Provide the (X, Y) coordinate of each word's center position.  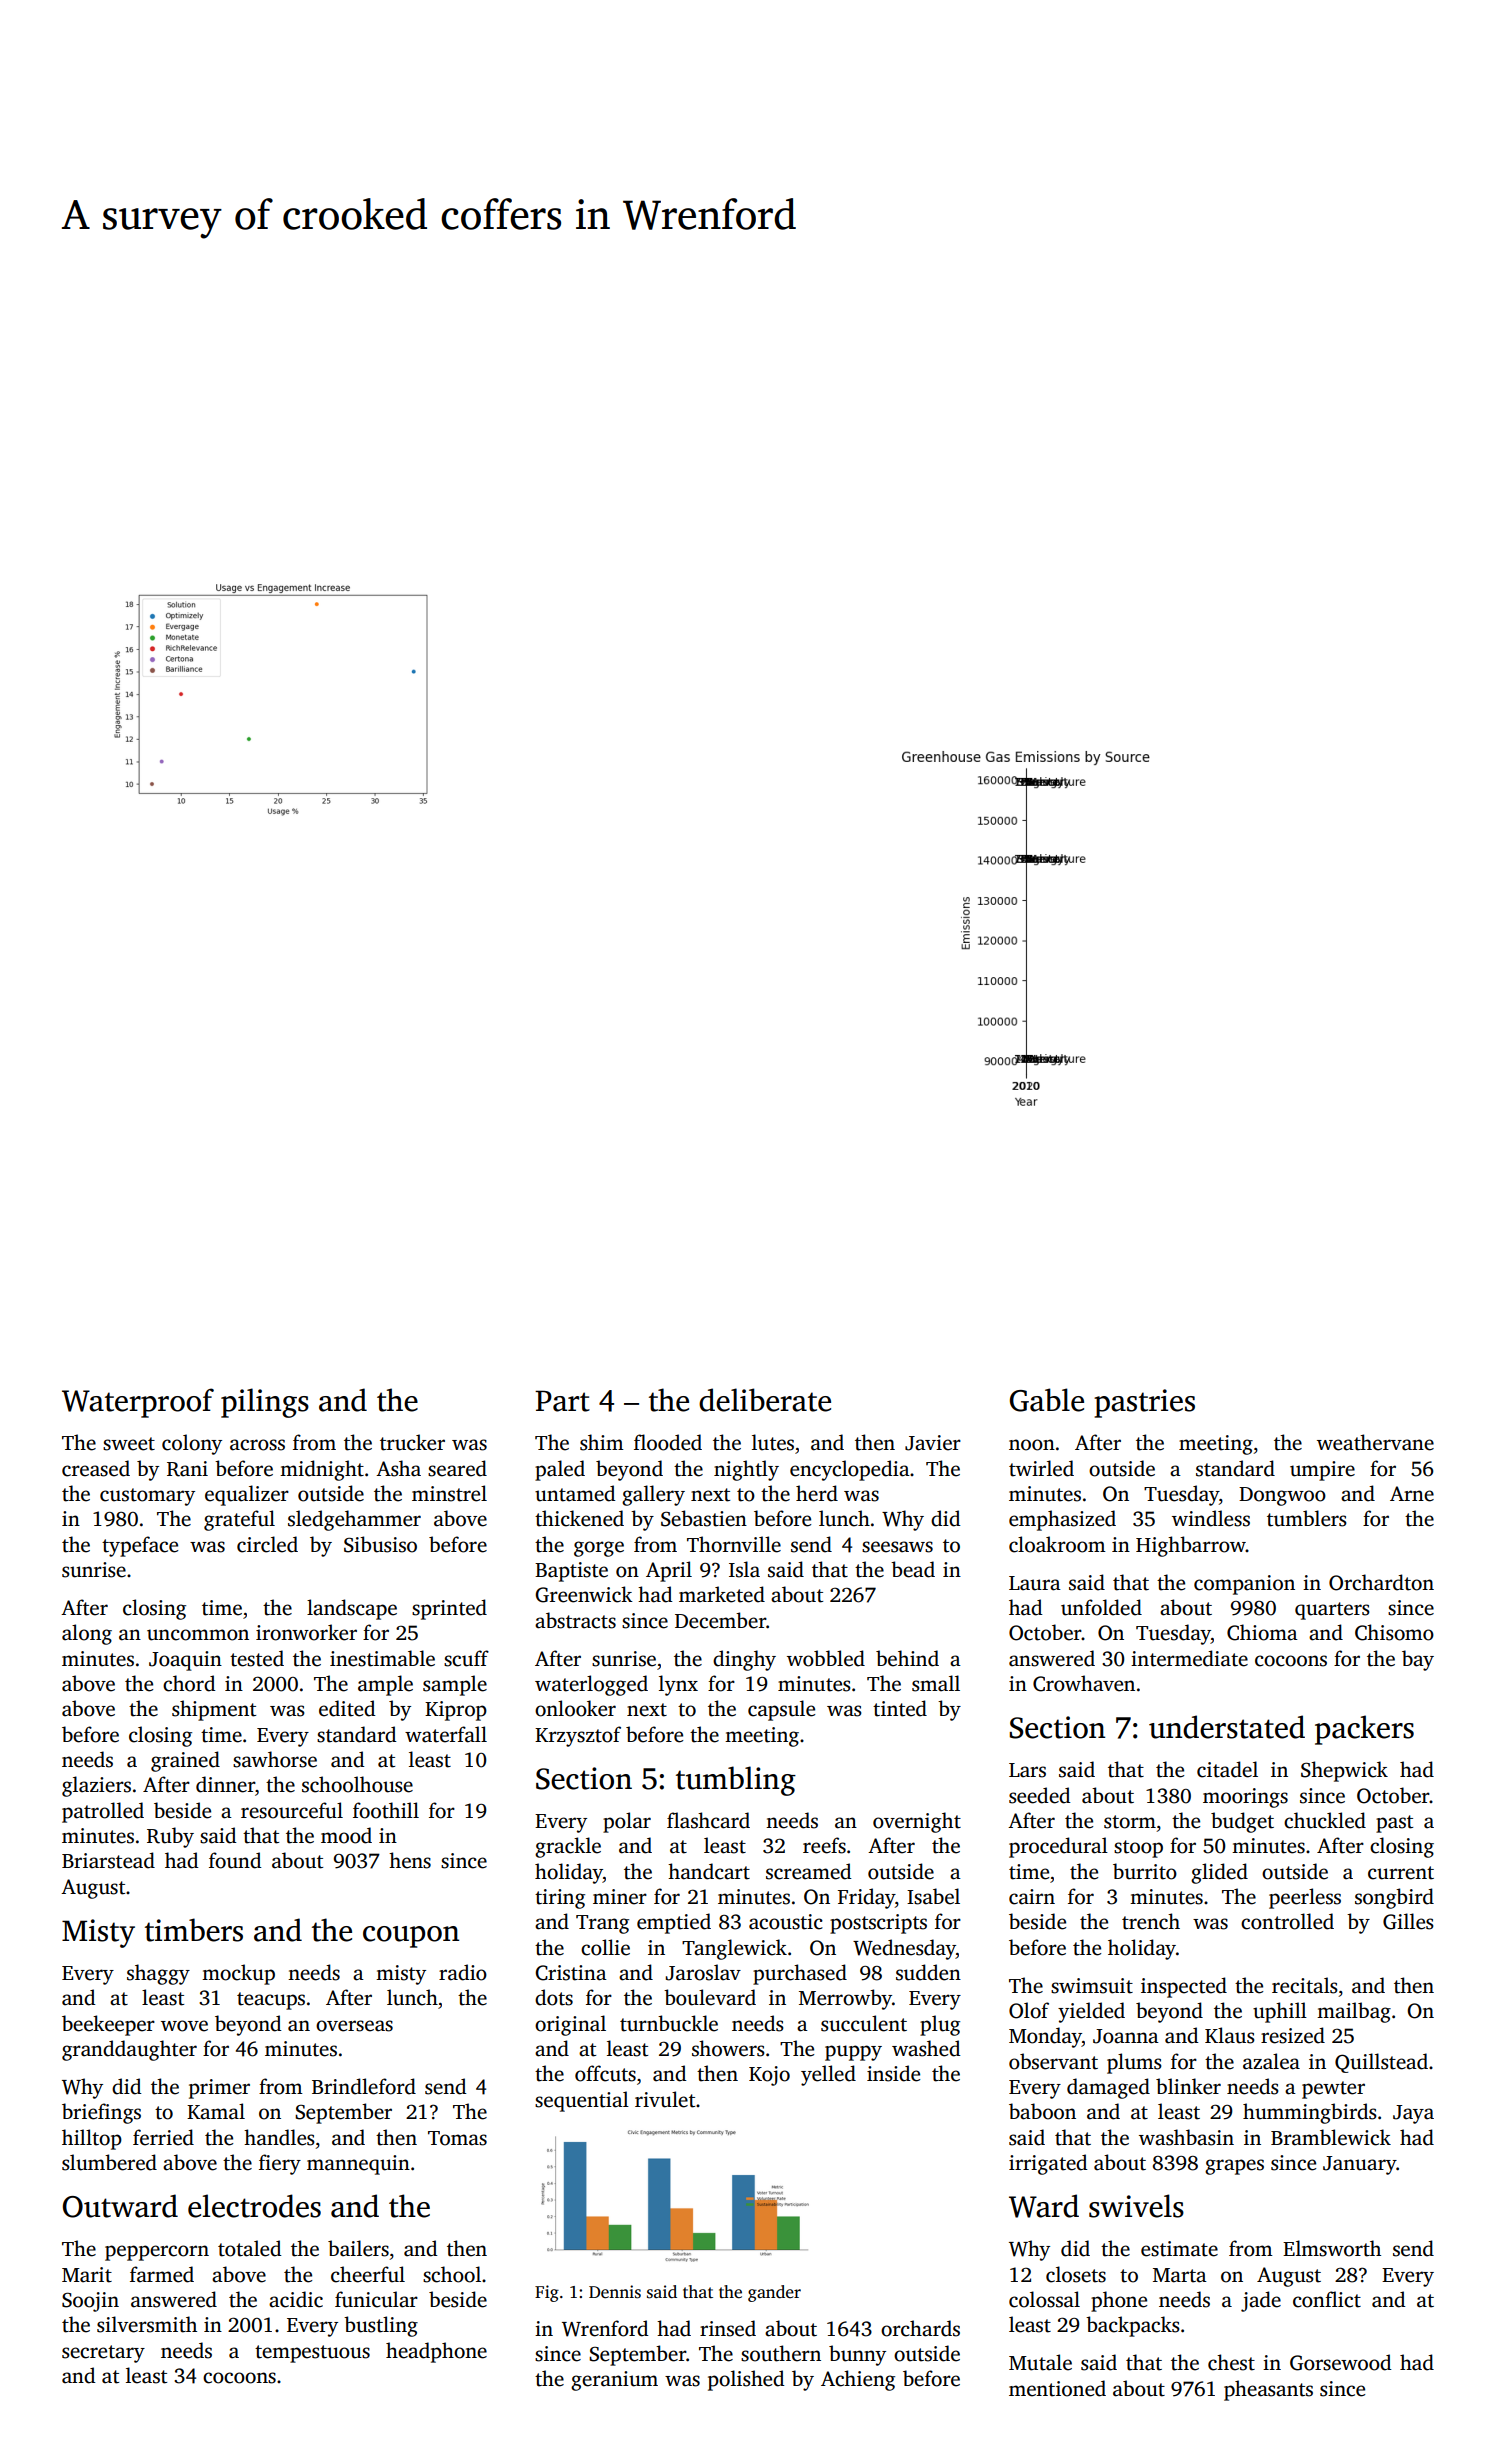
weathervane (1375, 1442)
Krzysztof (578, 1736)
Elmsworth (1332, 2248)
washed (926, 2048)
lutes (773, 1442)
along (87, 1634)
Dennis (615, 2292)
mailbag (1354, 2012)
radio (463, 1972)
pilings (265, 1403)
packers (1364, 1730)
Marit (87, 2275)
